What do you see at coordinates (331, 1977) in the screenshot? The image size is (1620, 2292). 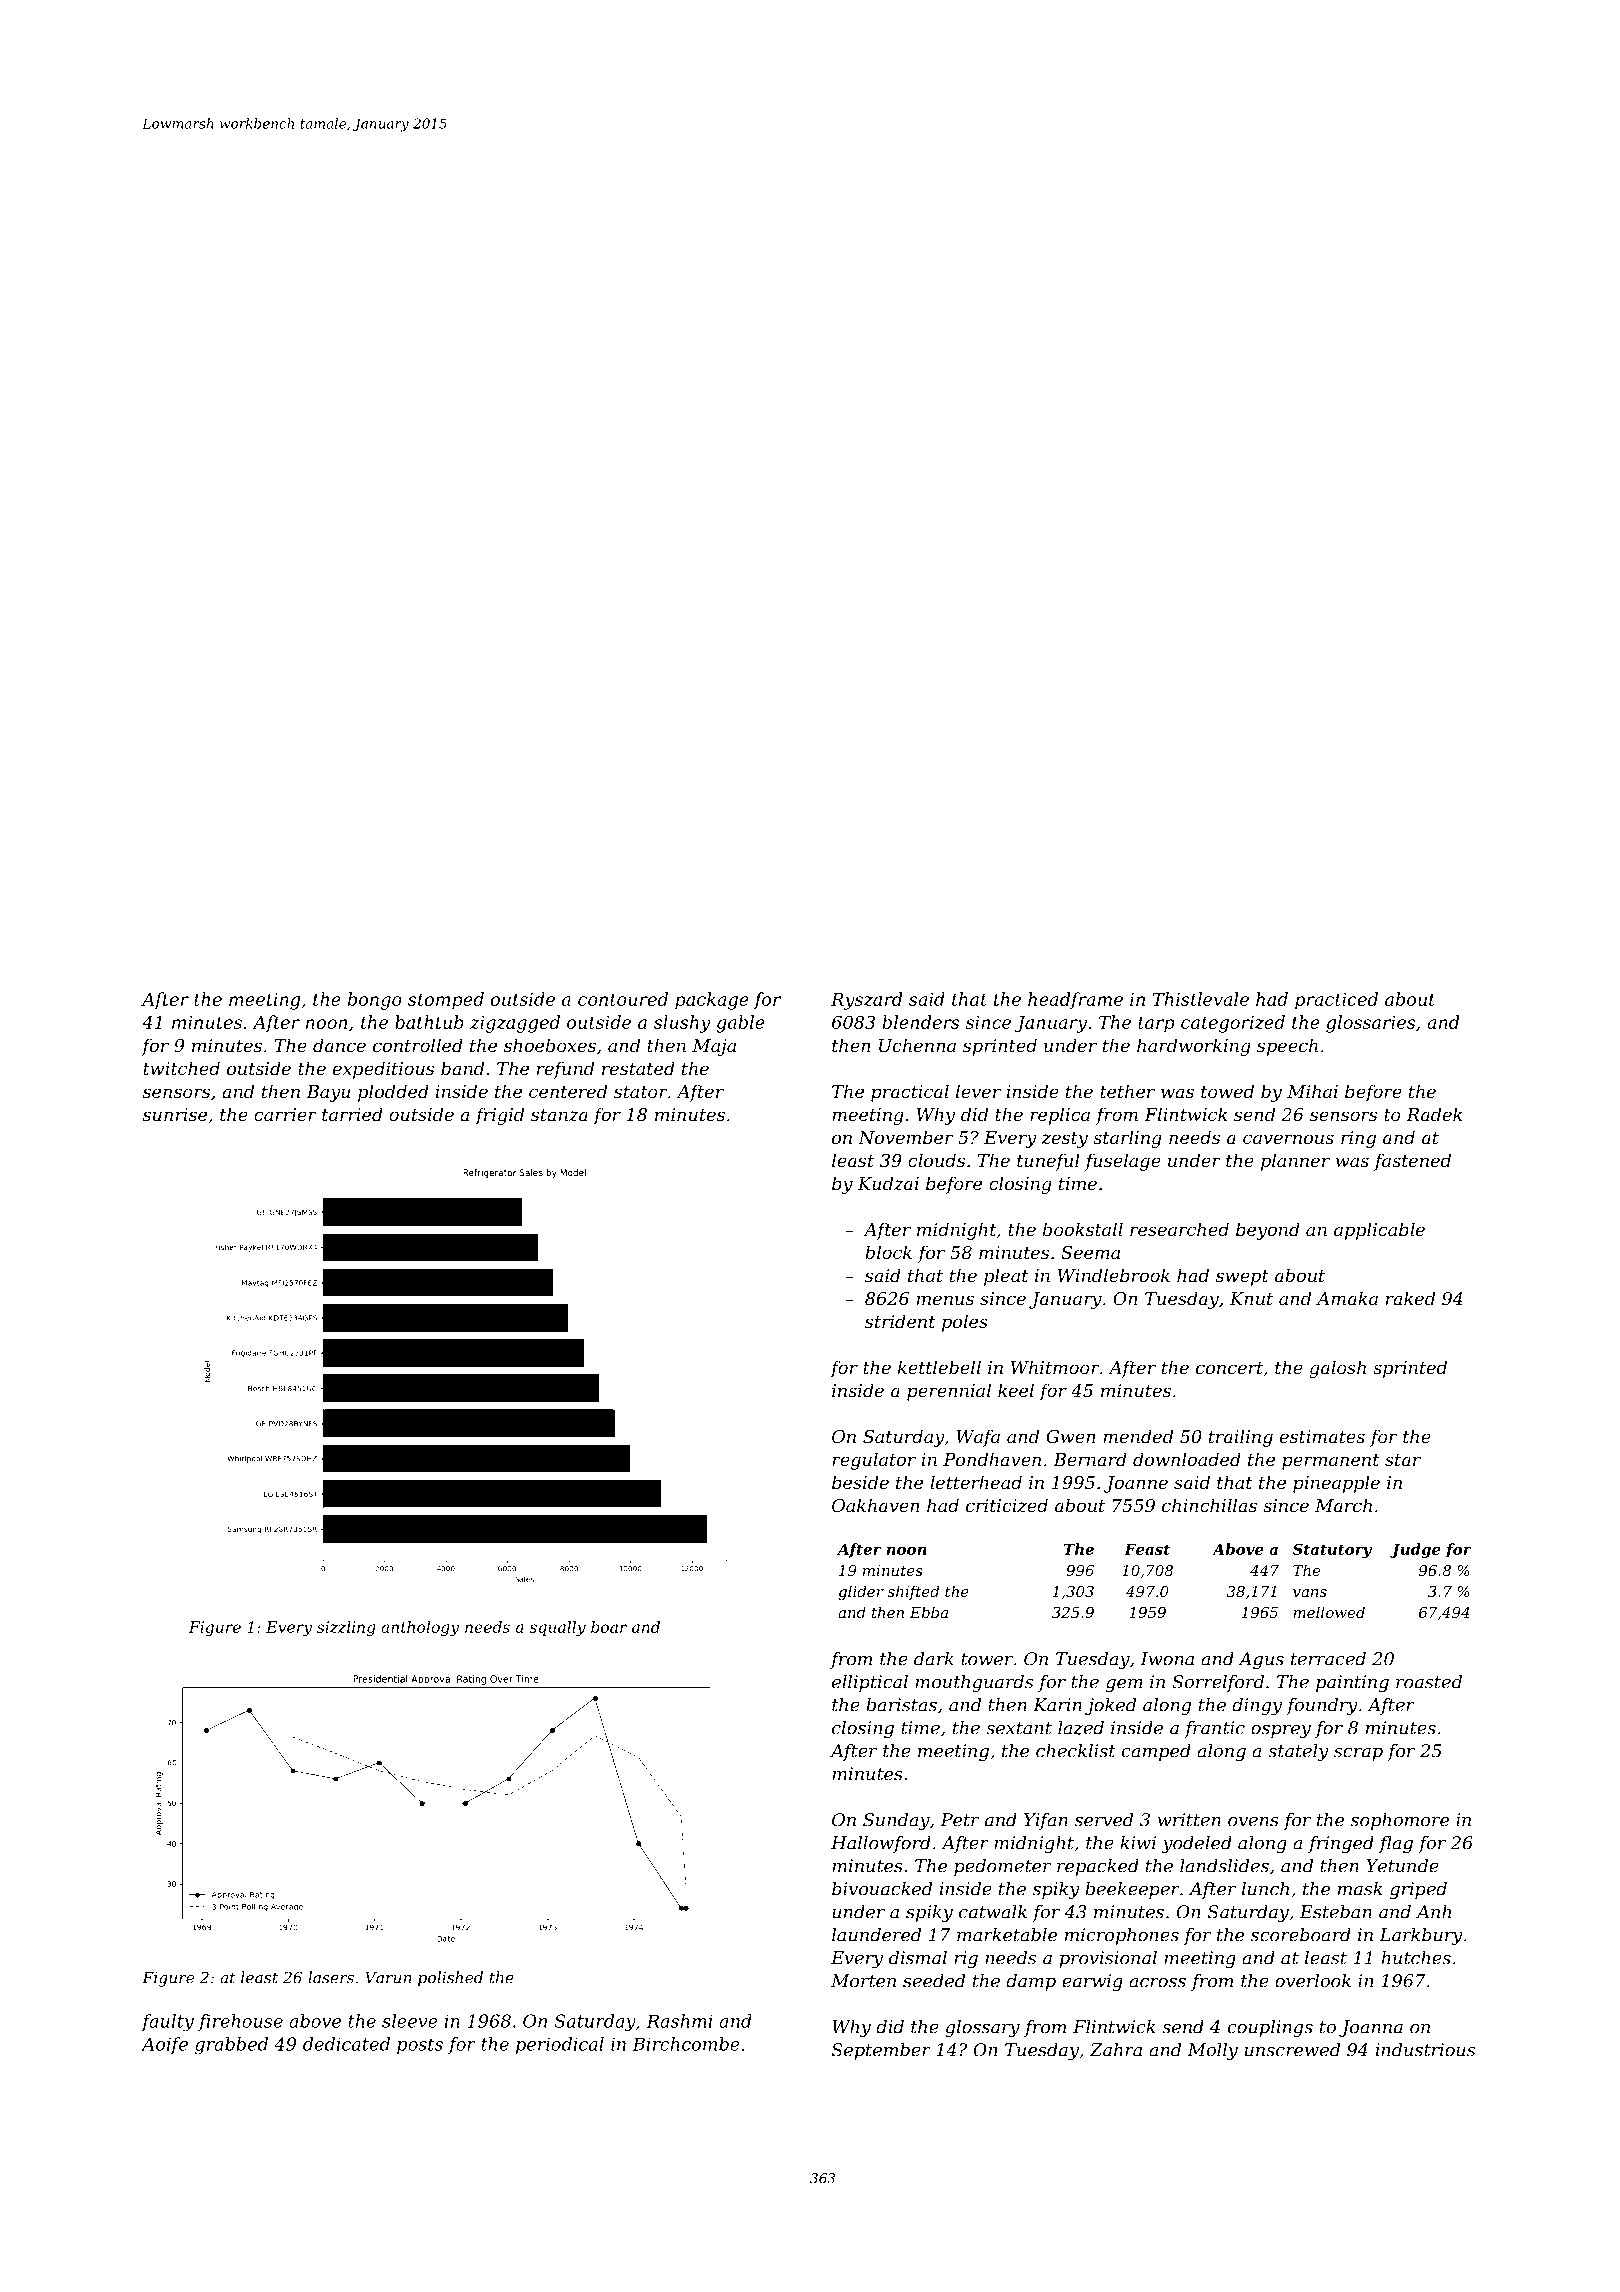 I see `lasers` at bounding box center [331, 1977].
